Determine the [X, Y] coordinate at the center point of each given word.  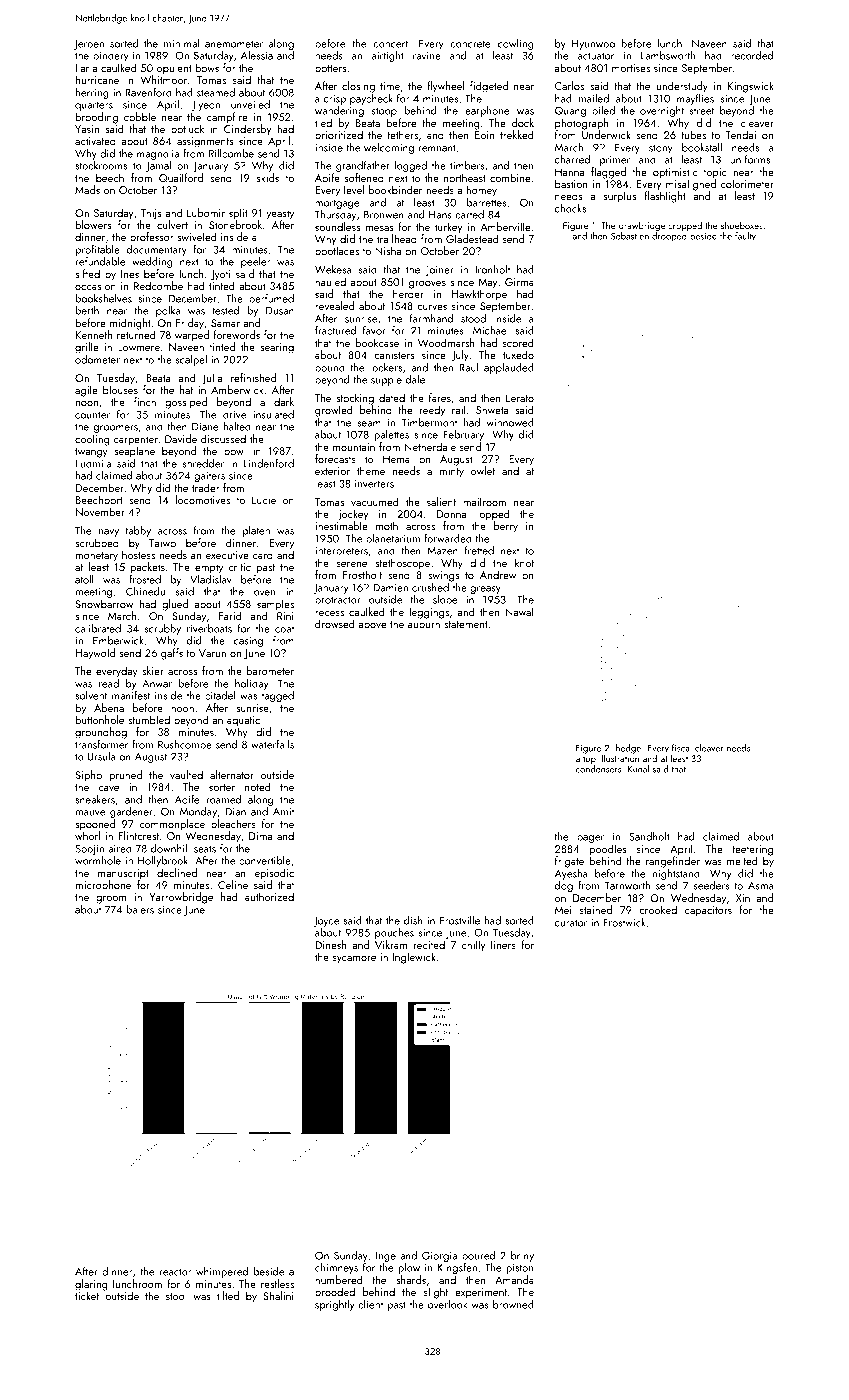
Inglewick [414, 958]
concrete [471, 44]
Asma [760, 886]
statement [466, 624]
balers [140, 909]
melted [742, 860]
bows [207, 67]
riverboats [209, 628]
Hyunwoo [593, 45]
